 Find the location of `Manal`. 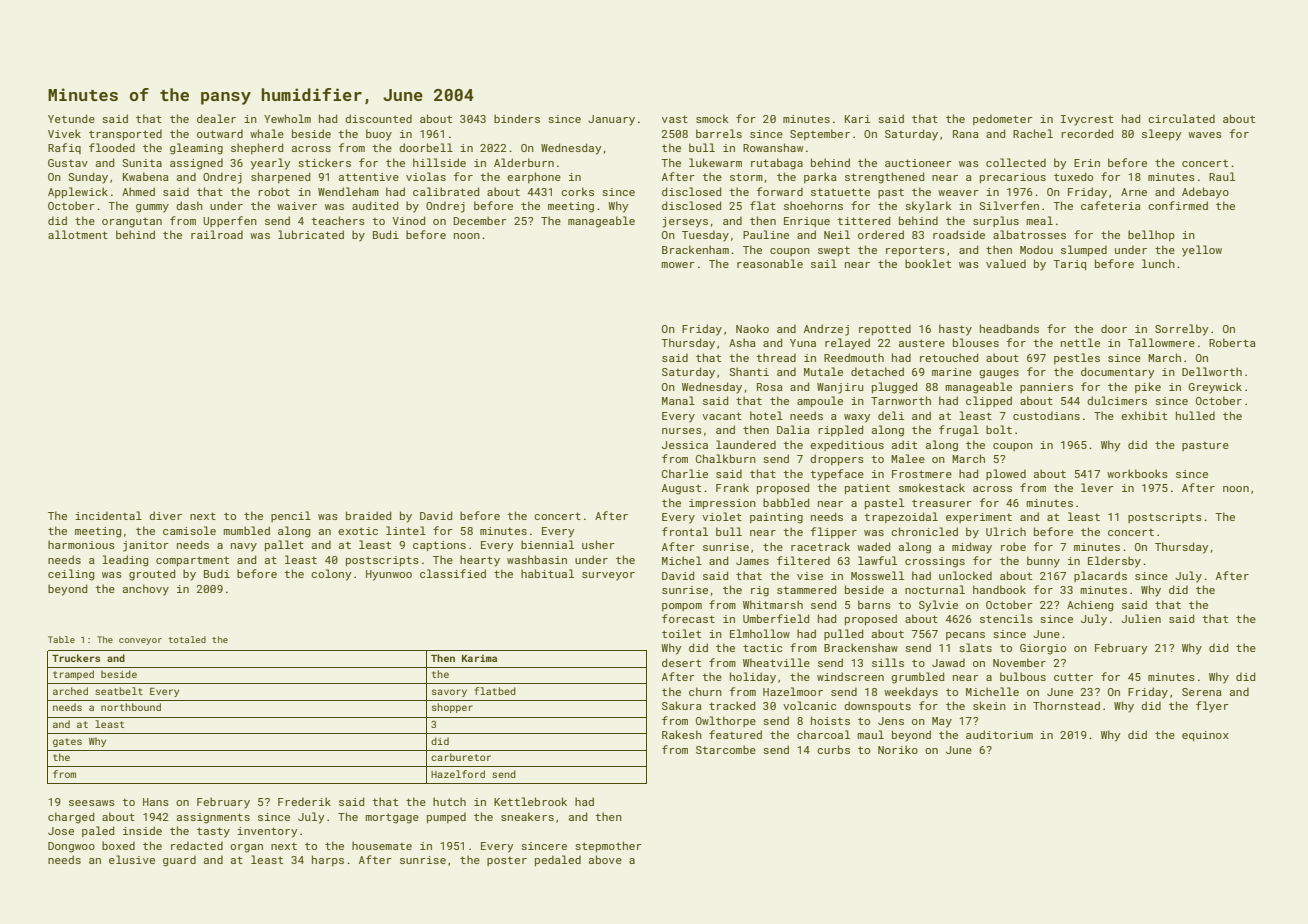

Manal is located at coordinates (678, 400).
